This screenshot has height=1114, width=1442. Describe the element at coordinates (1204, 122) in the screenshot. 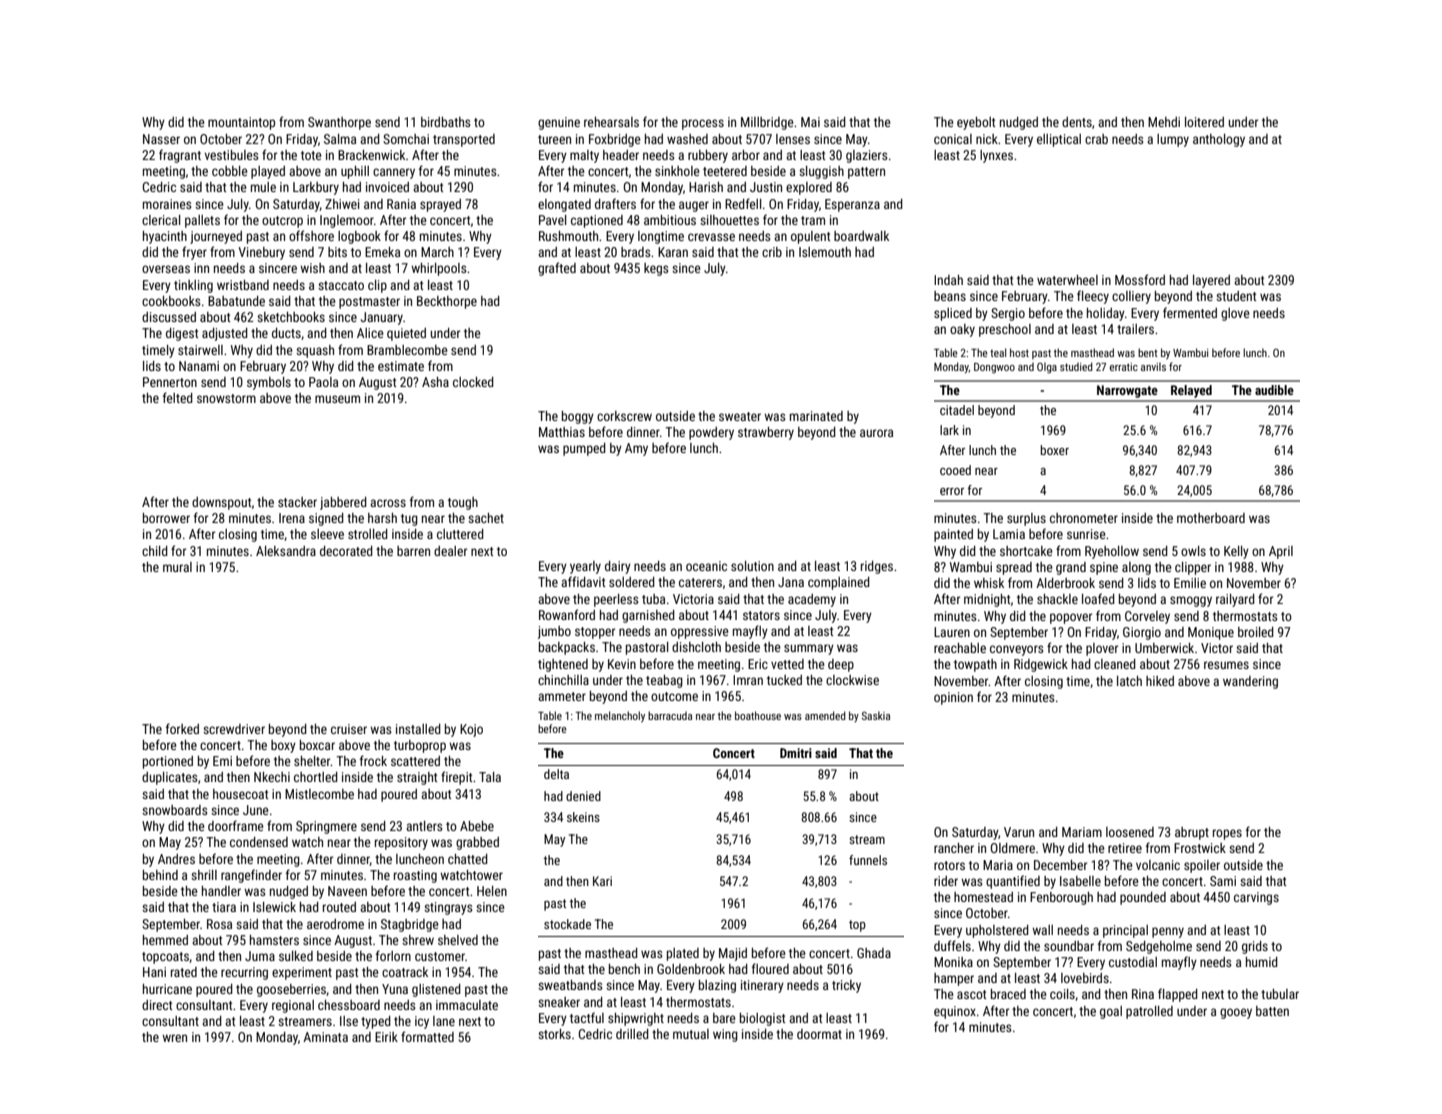

I see `loitered` at that location.
